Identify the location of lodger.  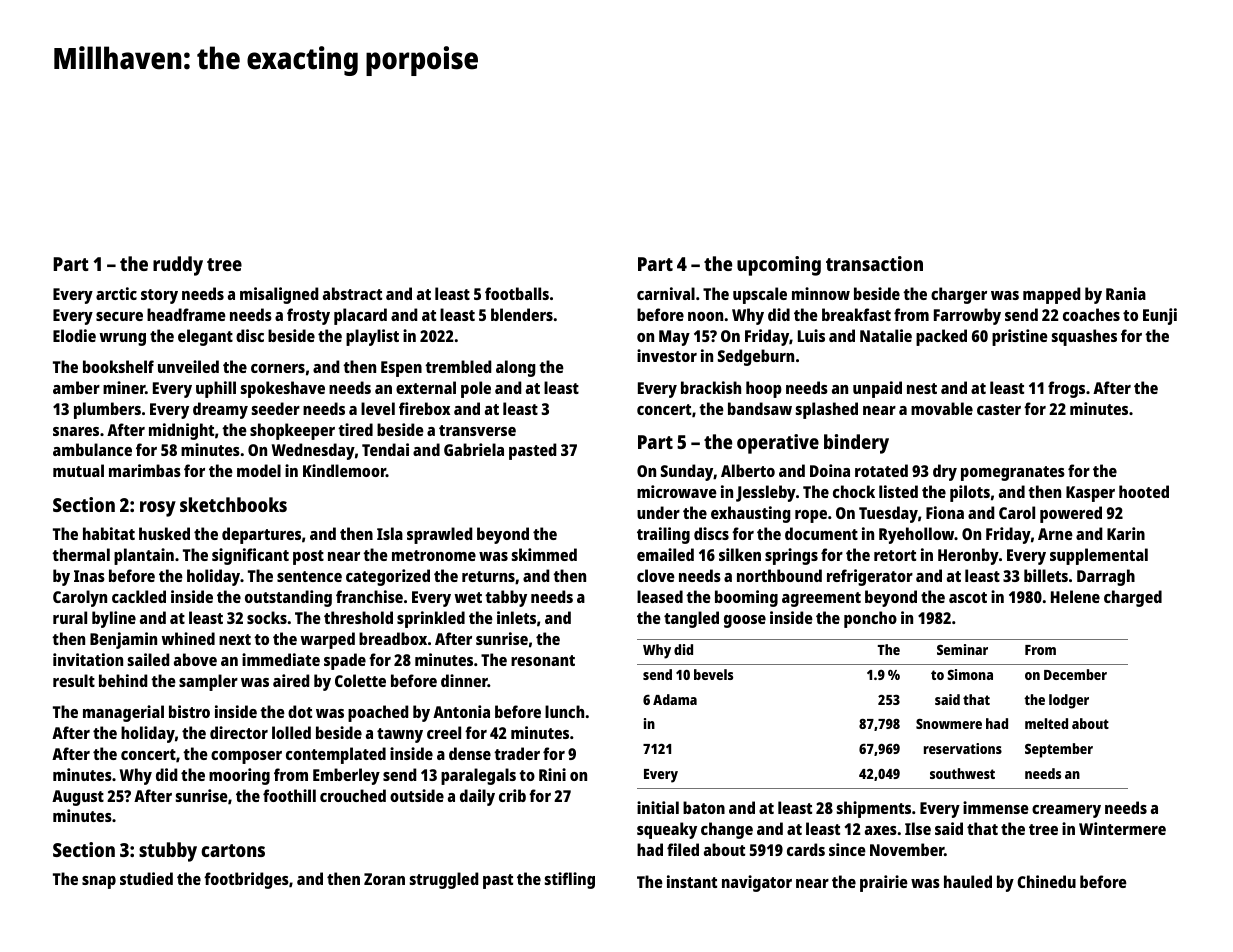
(1069, 701).
